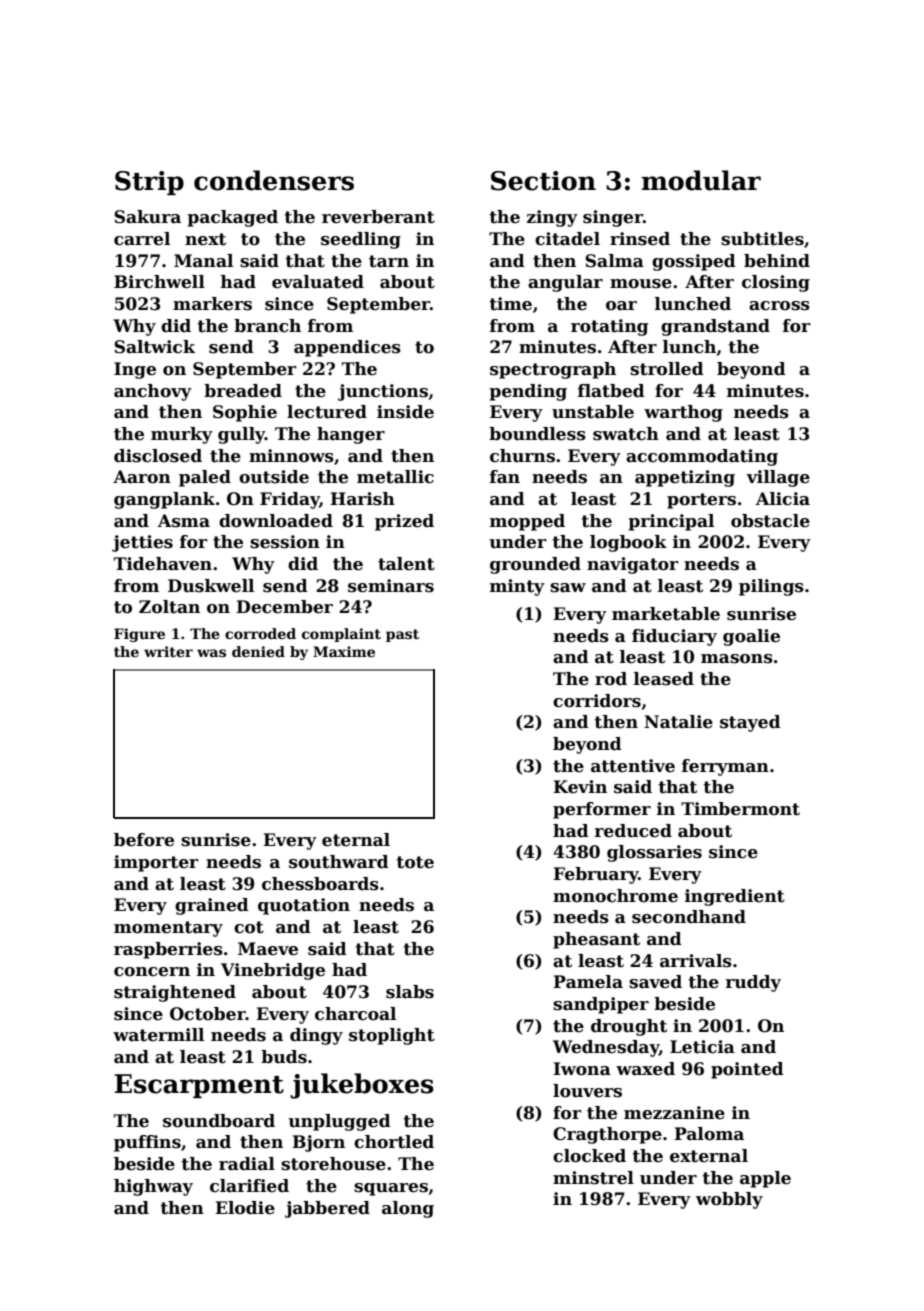 This screenshot has height=1311, width=924. Describe the element at coordinates (645, 1069) in the screenshot. I see `waxed` at that location.
